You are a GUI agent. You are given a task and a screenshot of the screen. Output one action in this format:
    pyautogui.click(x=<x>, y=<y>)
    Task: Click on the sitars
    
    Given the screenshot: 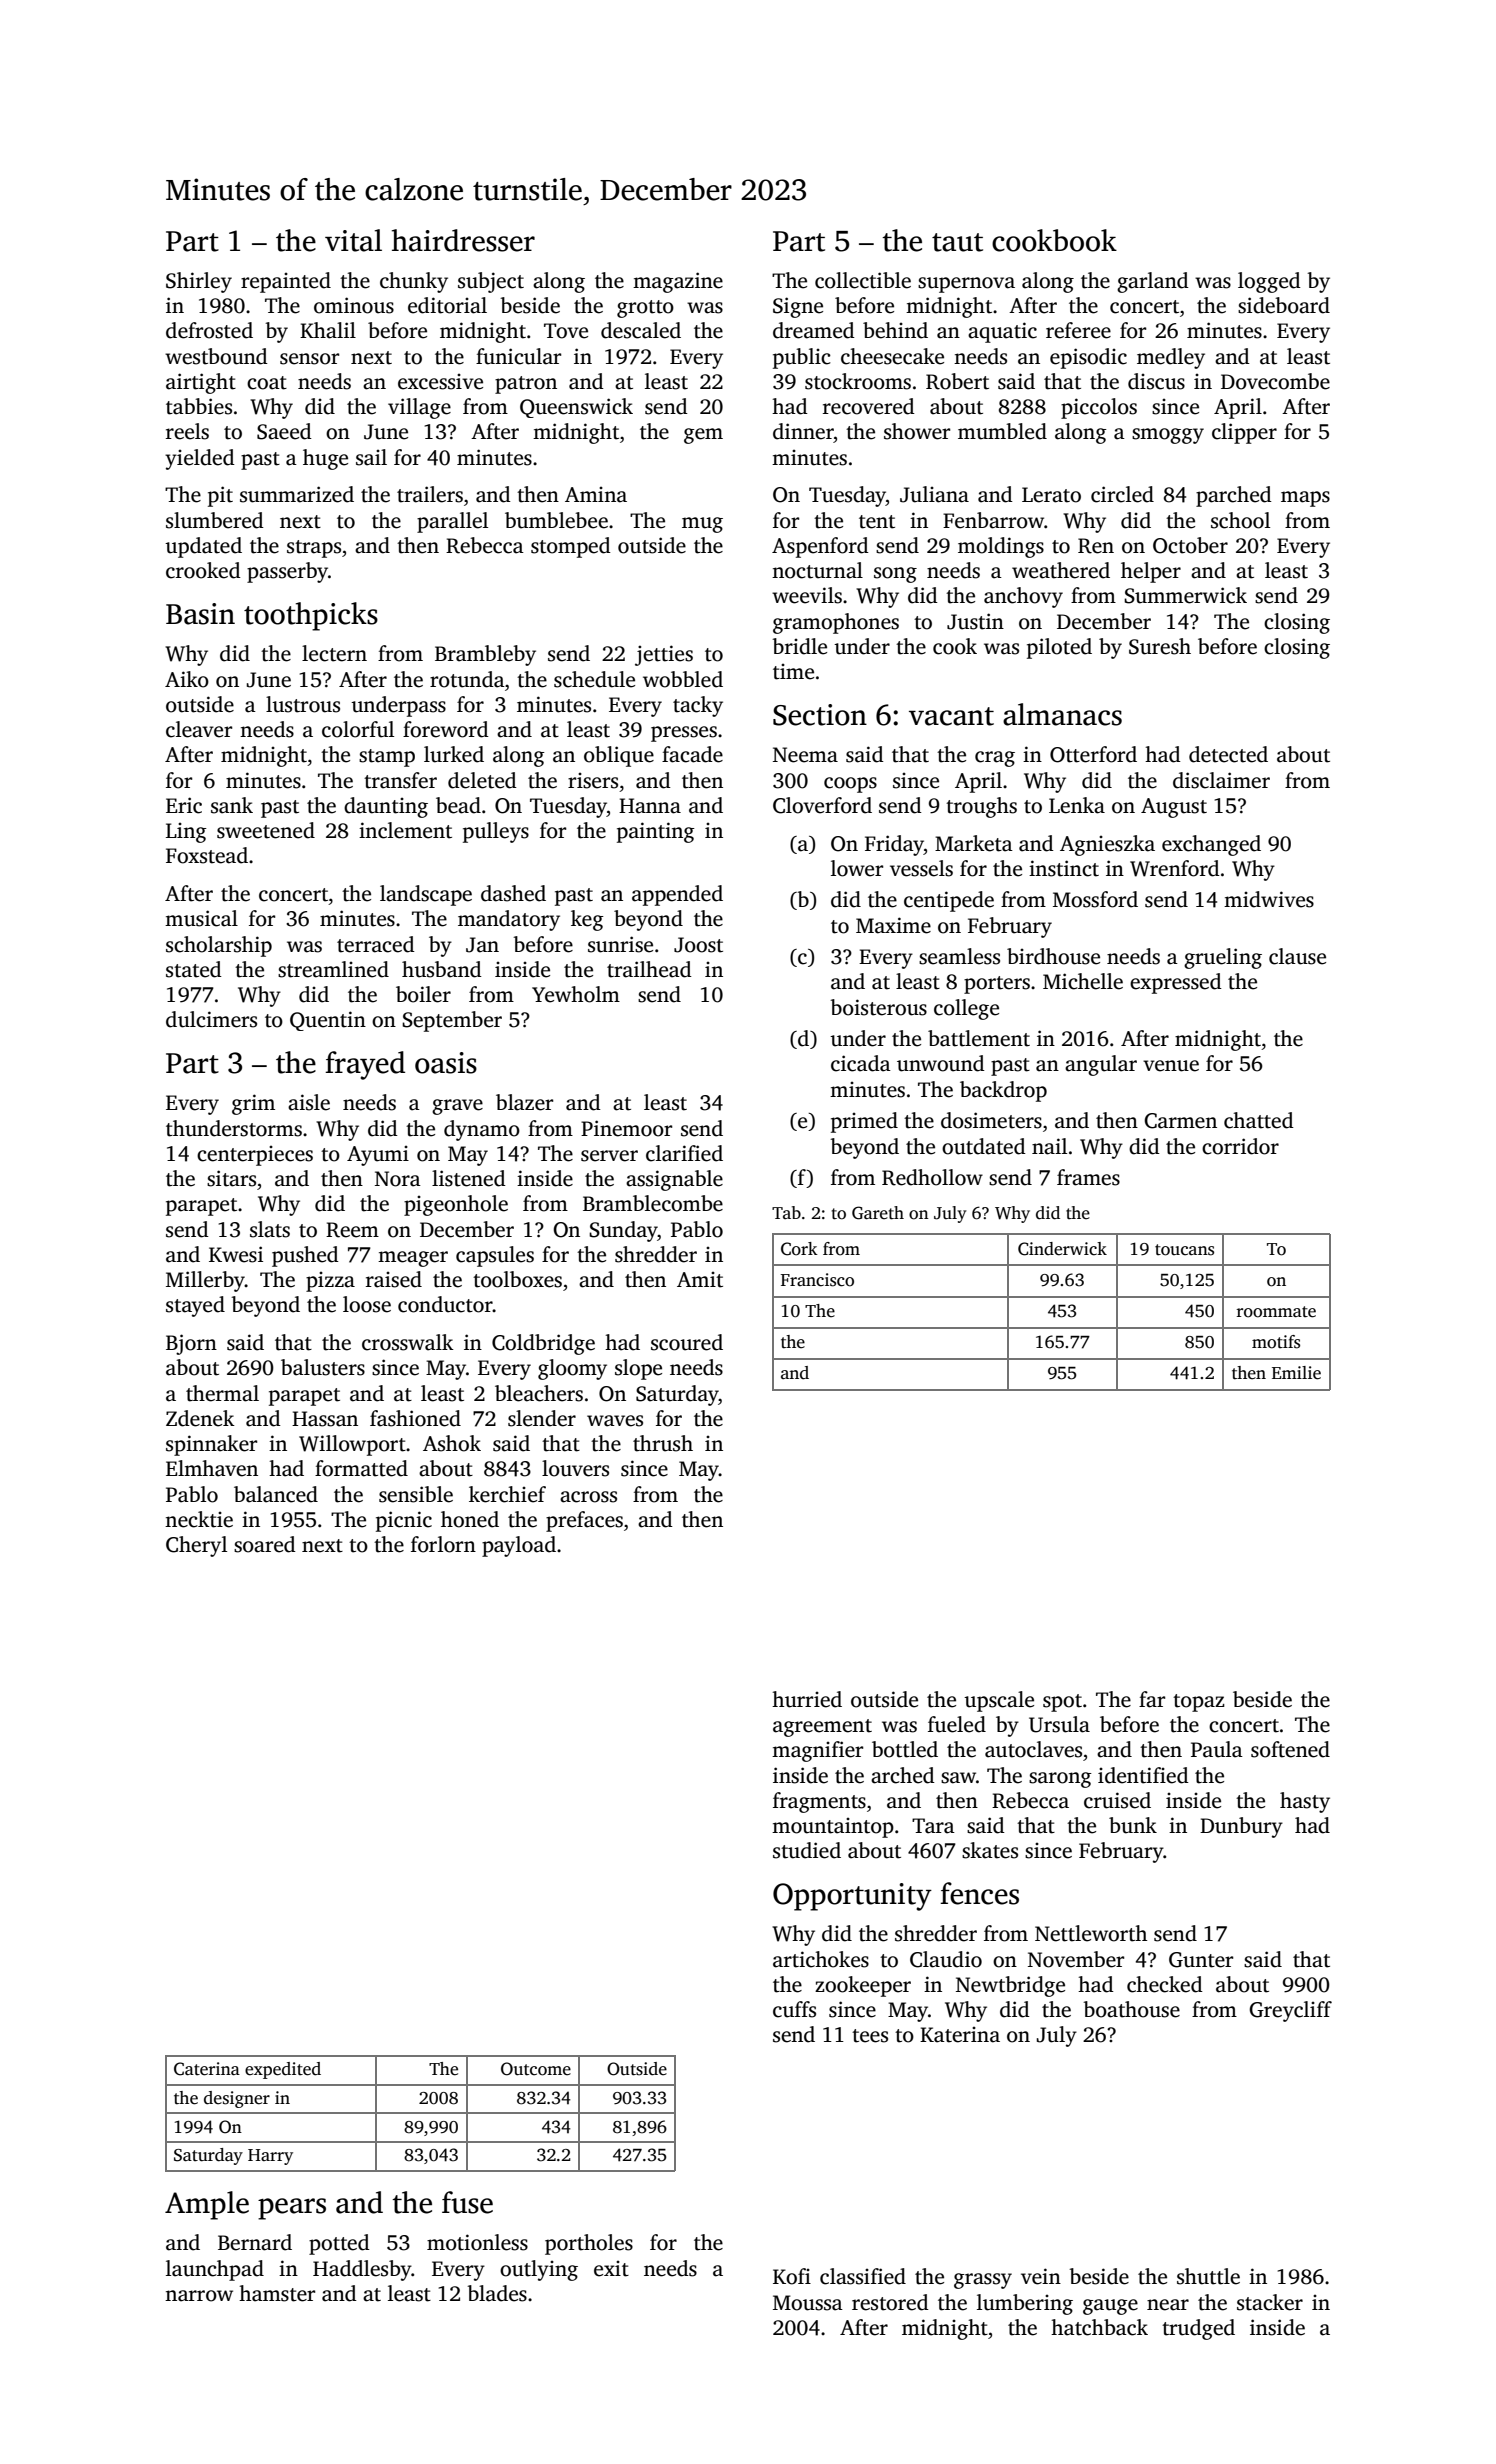 What is the action you would take?
    pyautogui.click(x=231, y=1178)
